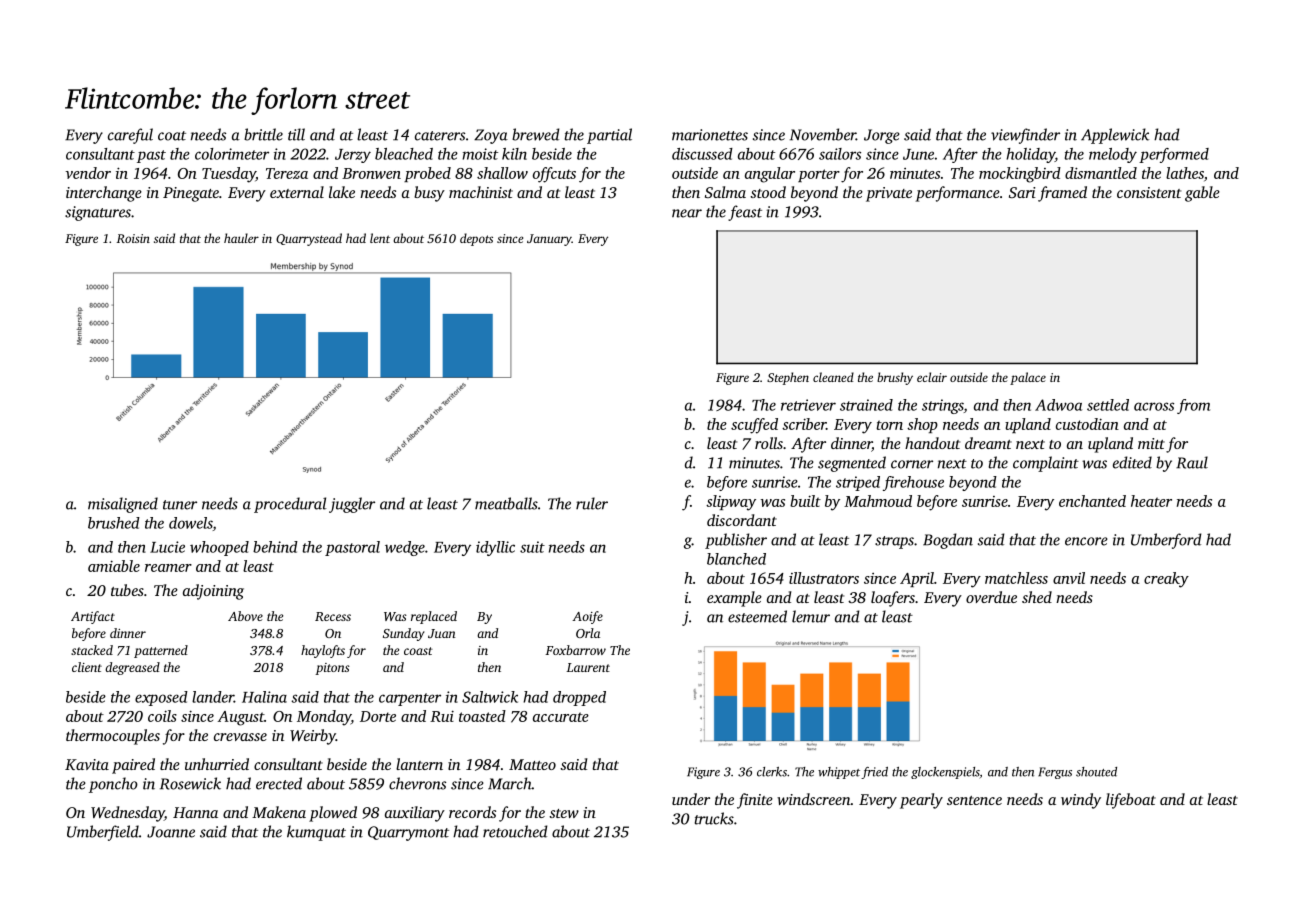 The height and width of the screenshot is (924, 1308). Describe the element at coordinates (1115, 136) in the screenshot. I see `Applewick` at that location.
